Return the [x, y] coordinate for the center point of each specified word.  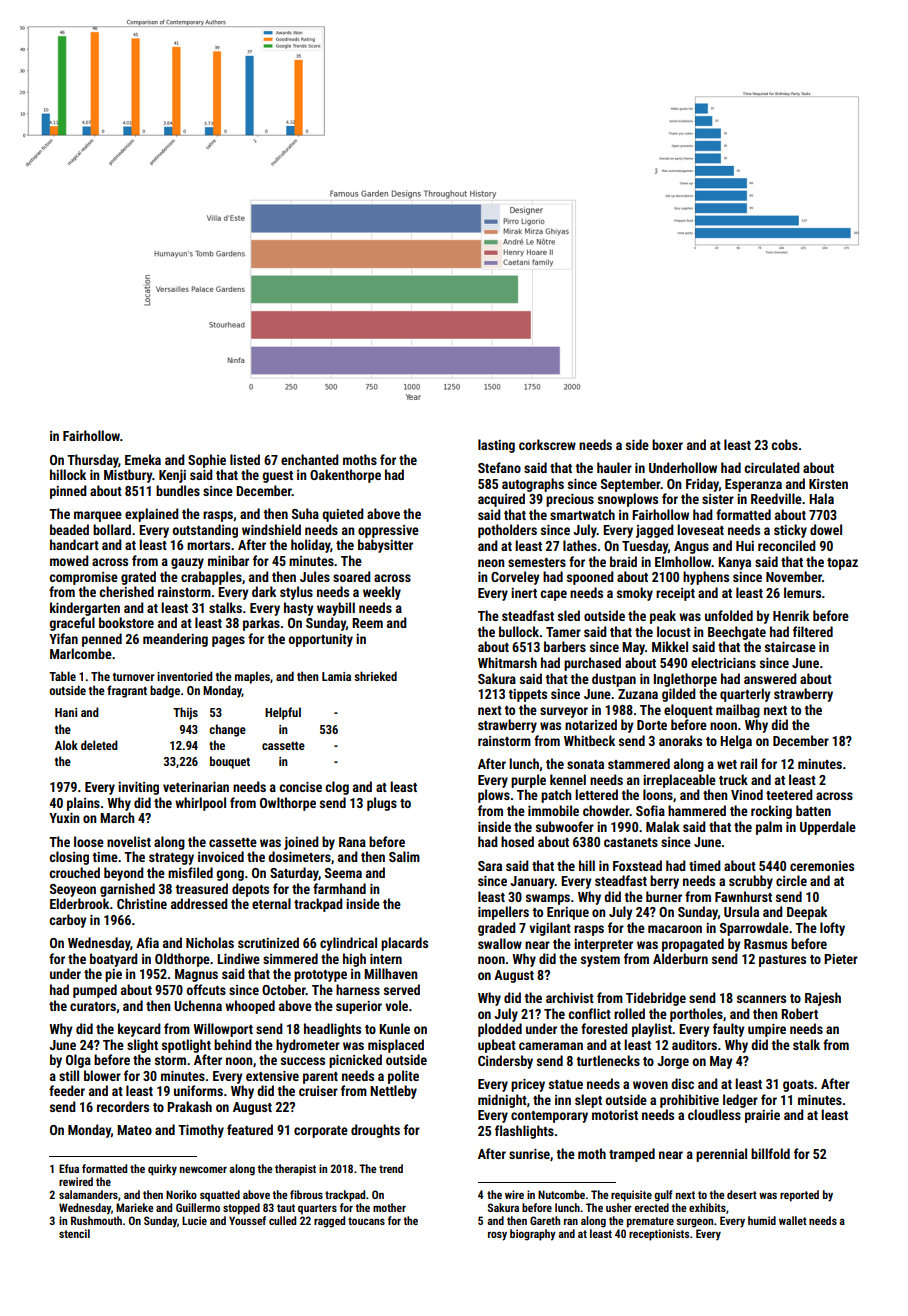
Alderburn [680, 958]
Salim [404, 856]
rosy [497, 1236]
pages [228, 641]
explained [152, 515]
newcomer [203, 1169]
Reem [367, 623]
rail [748, 763]
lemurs [802, 592]
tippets [527, 695]
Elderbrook [79, 903]
